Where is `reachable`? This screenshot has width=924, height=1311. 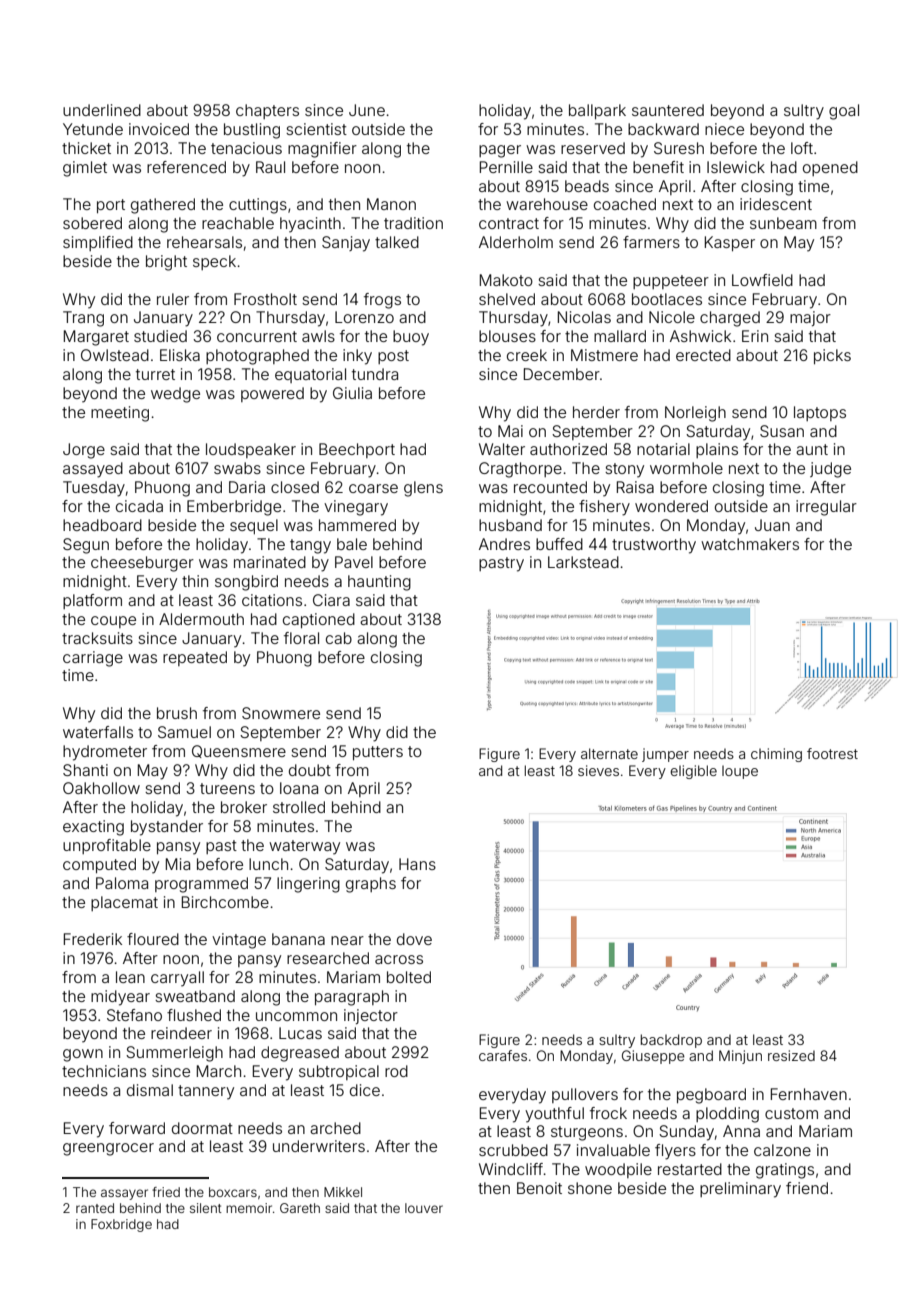 reachable is located at coordinates (238, 223).
